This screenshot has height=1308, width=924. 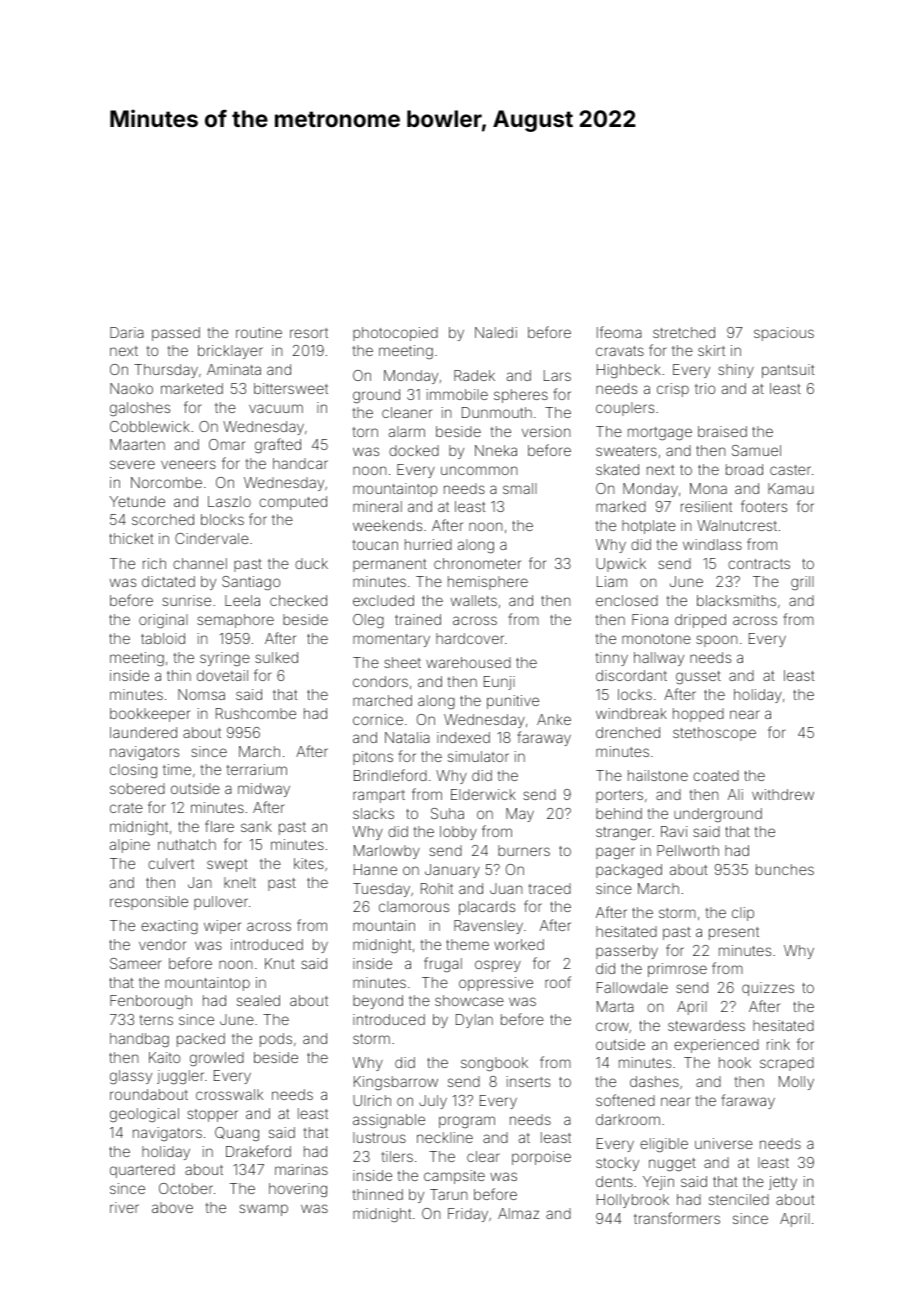 I want to click on closing, so click(x=133, y=771).
